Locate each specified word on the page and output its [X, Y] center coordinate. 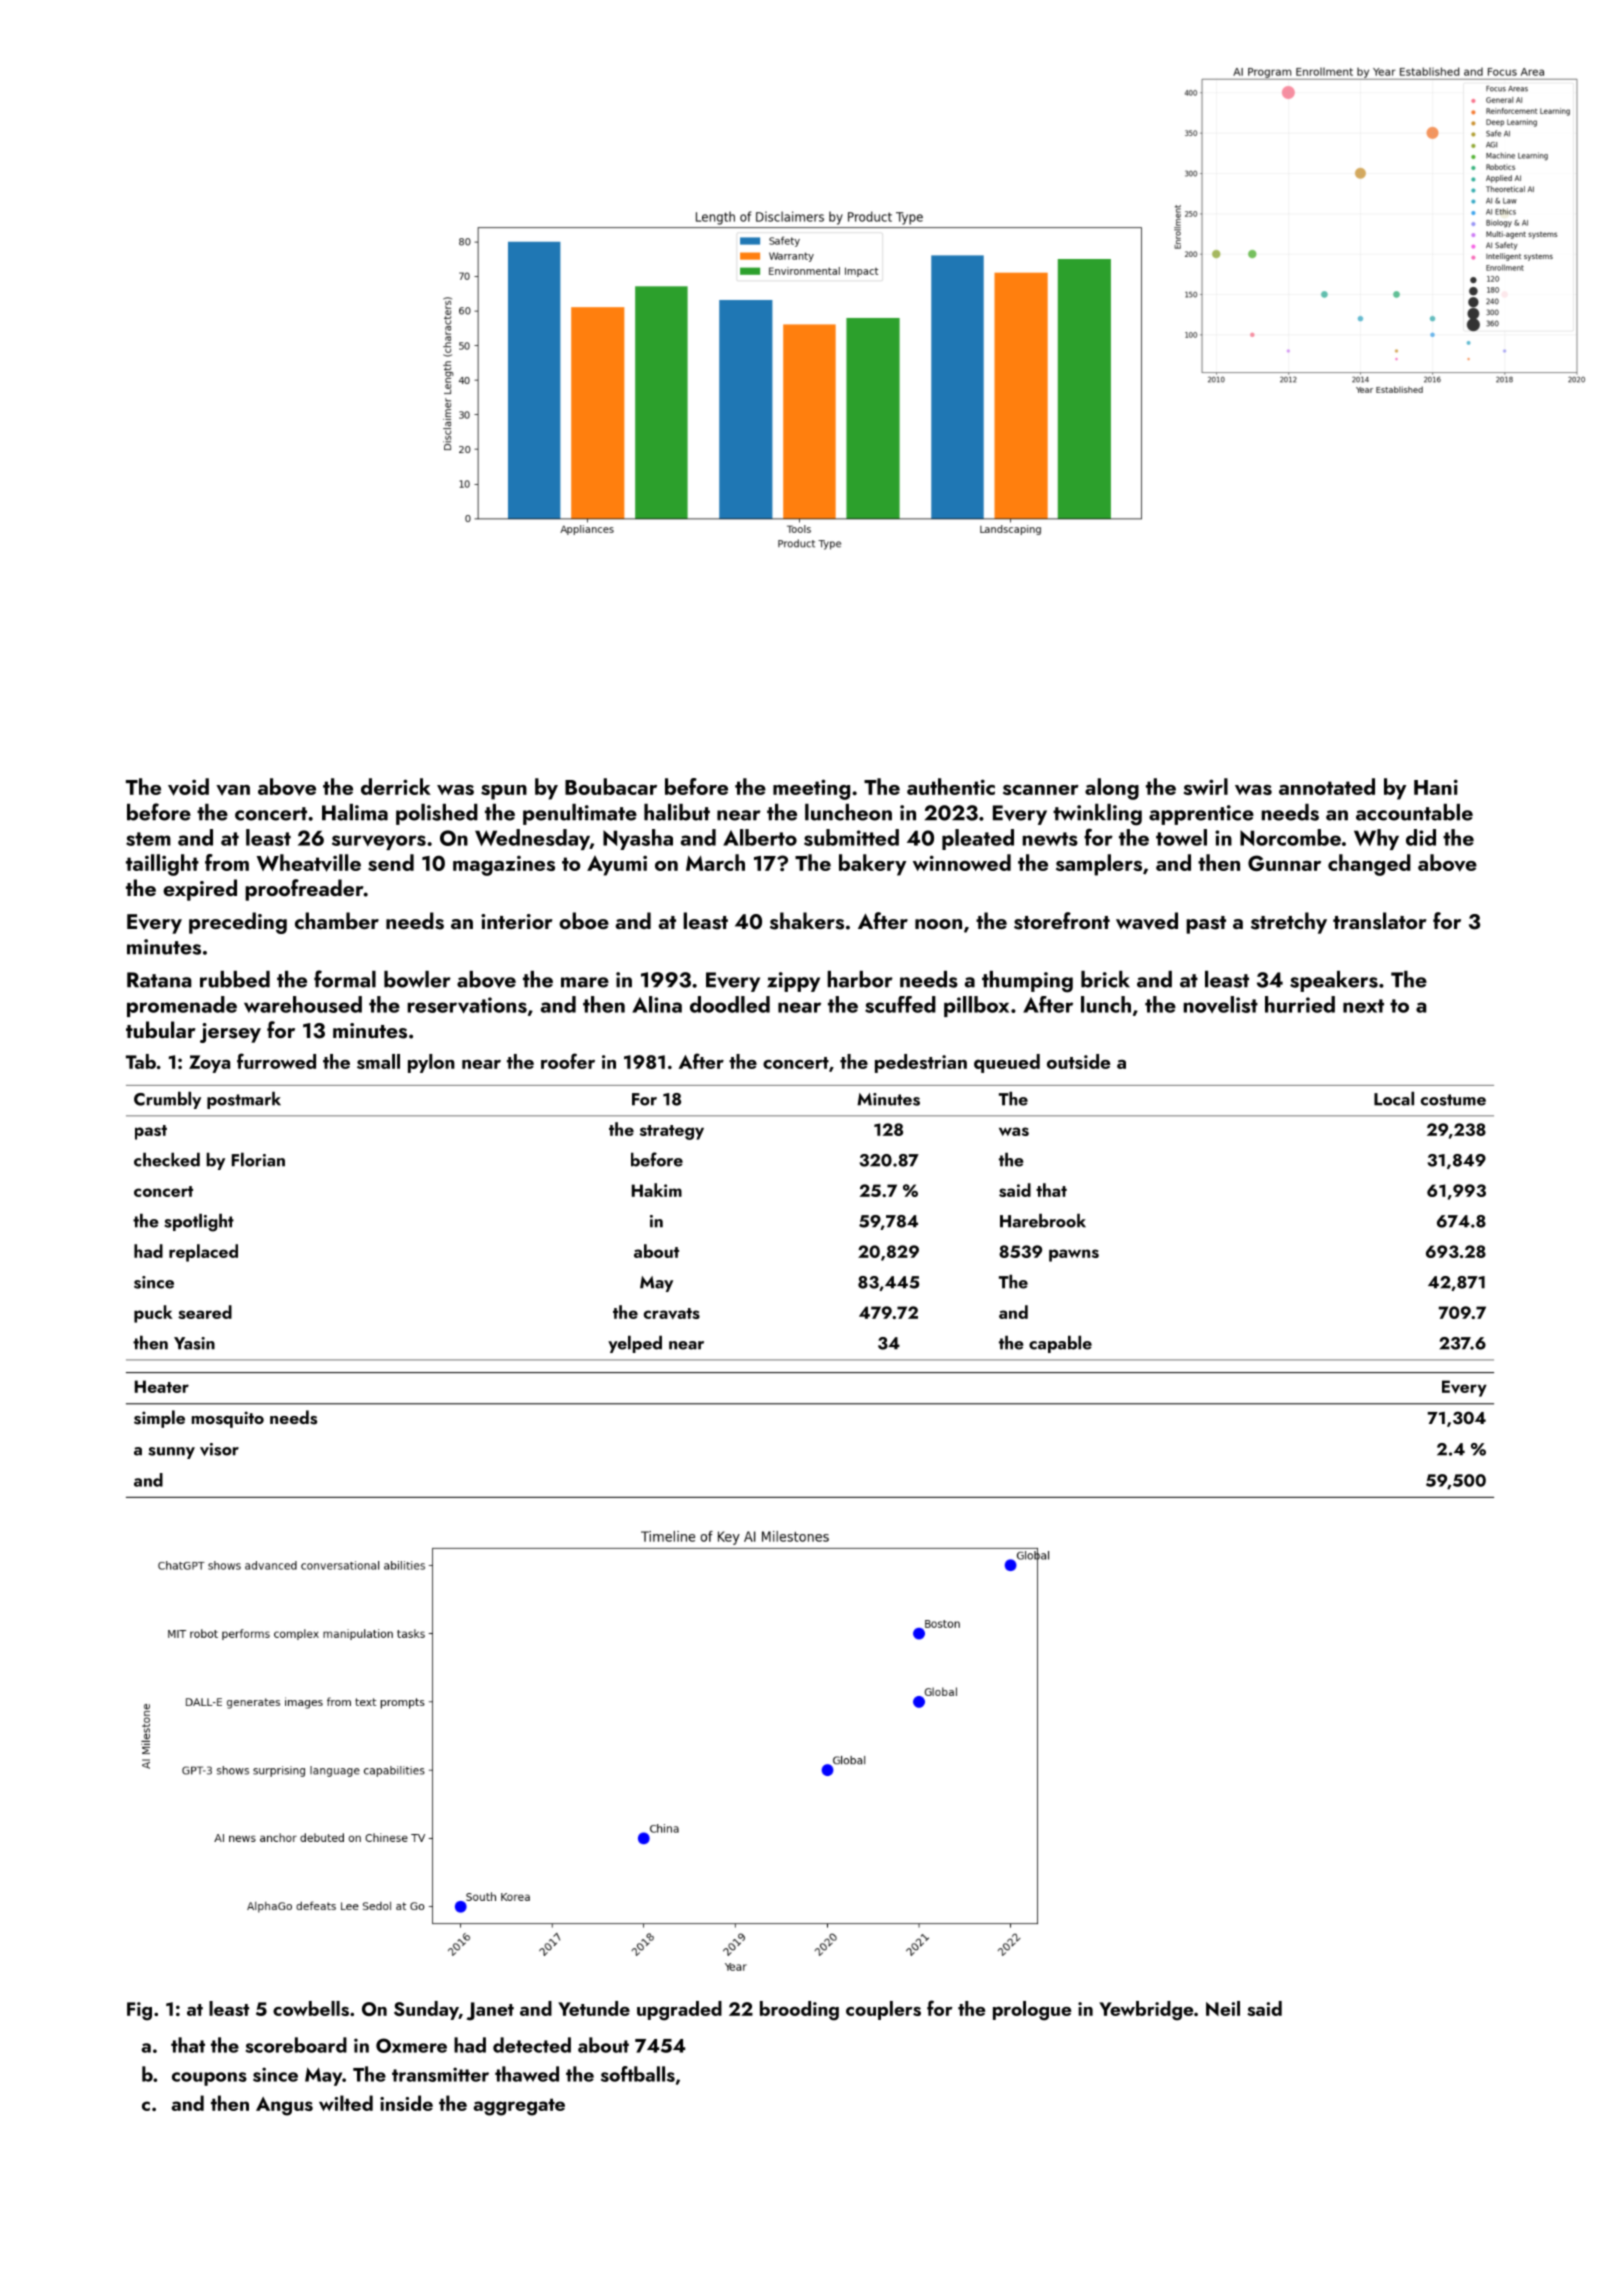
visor [219, 1449]
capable [1060, 1344]
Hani [1436, 787]
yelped [635, 1344]
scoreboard [296, 2045]
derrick [396, 786]
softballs [638, 2074]
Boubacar [611, 786]
